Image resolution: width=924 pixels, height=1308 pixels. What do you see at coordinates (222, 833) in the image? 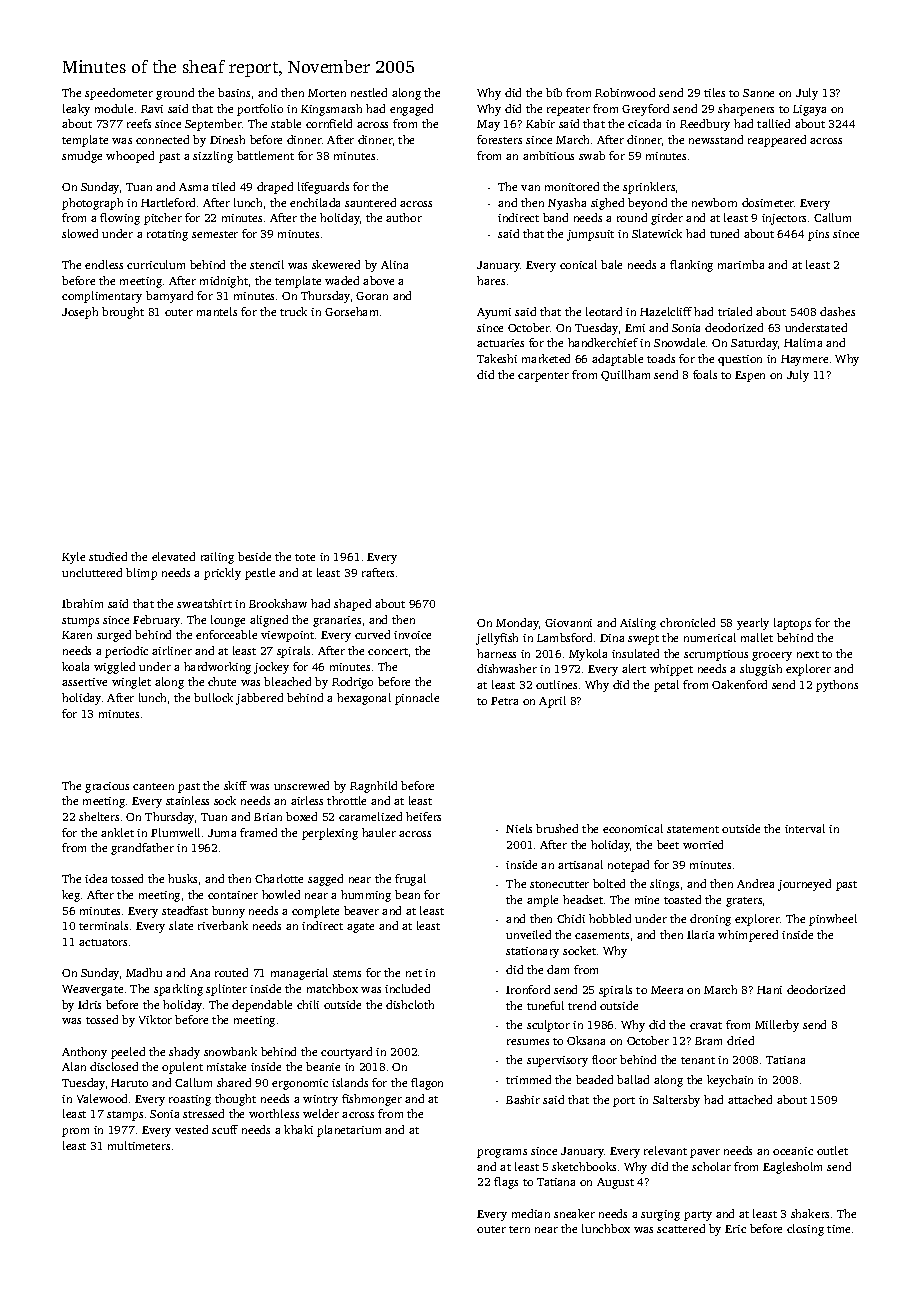
I see `Juma` at bounding box center [222, 833].
